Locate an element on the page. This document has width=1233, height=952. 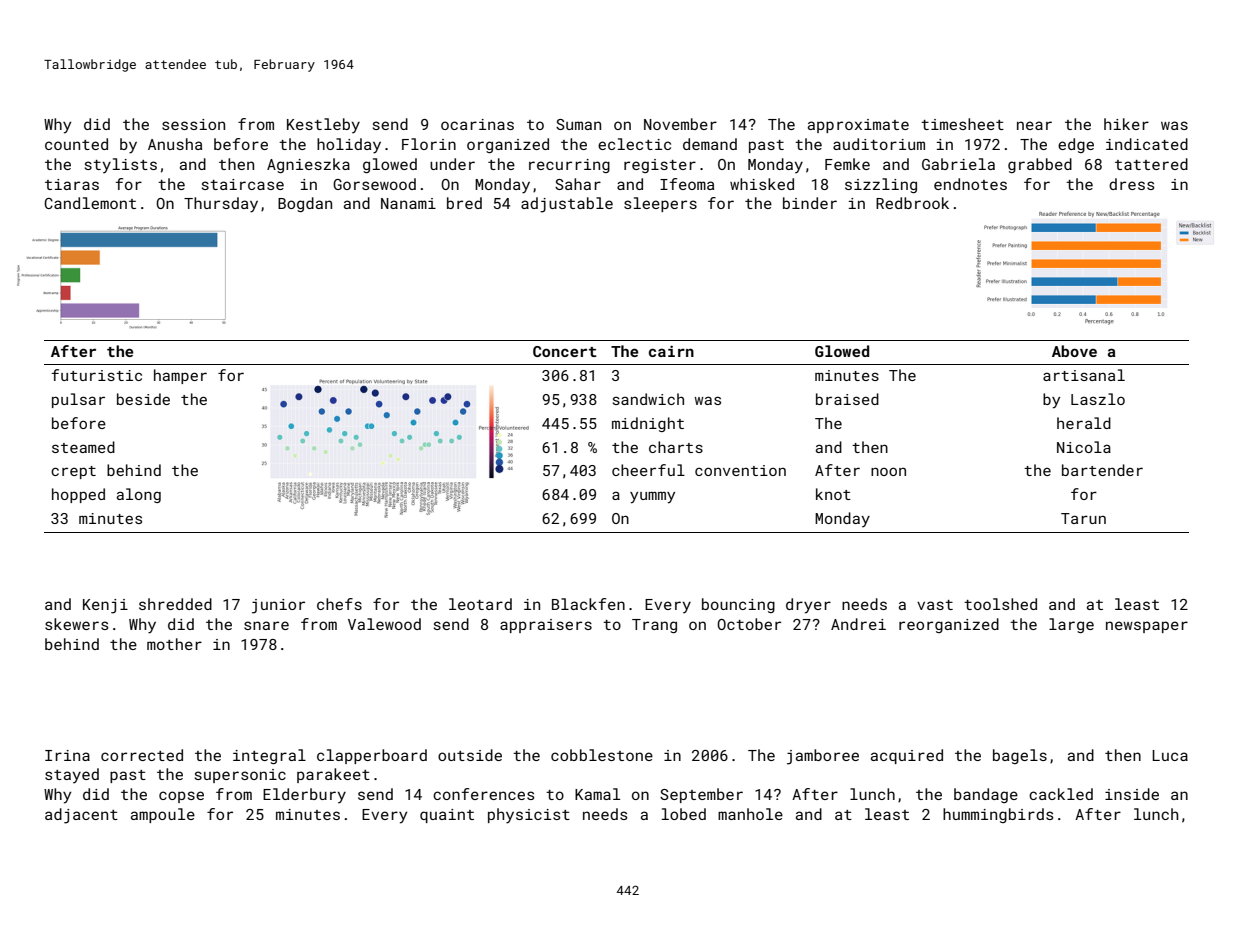
along is located at coordinates (139, 495).
